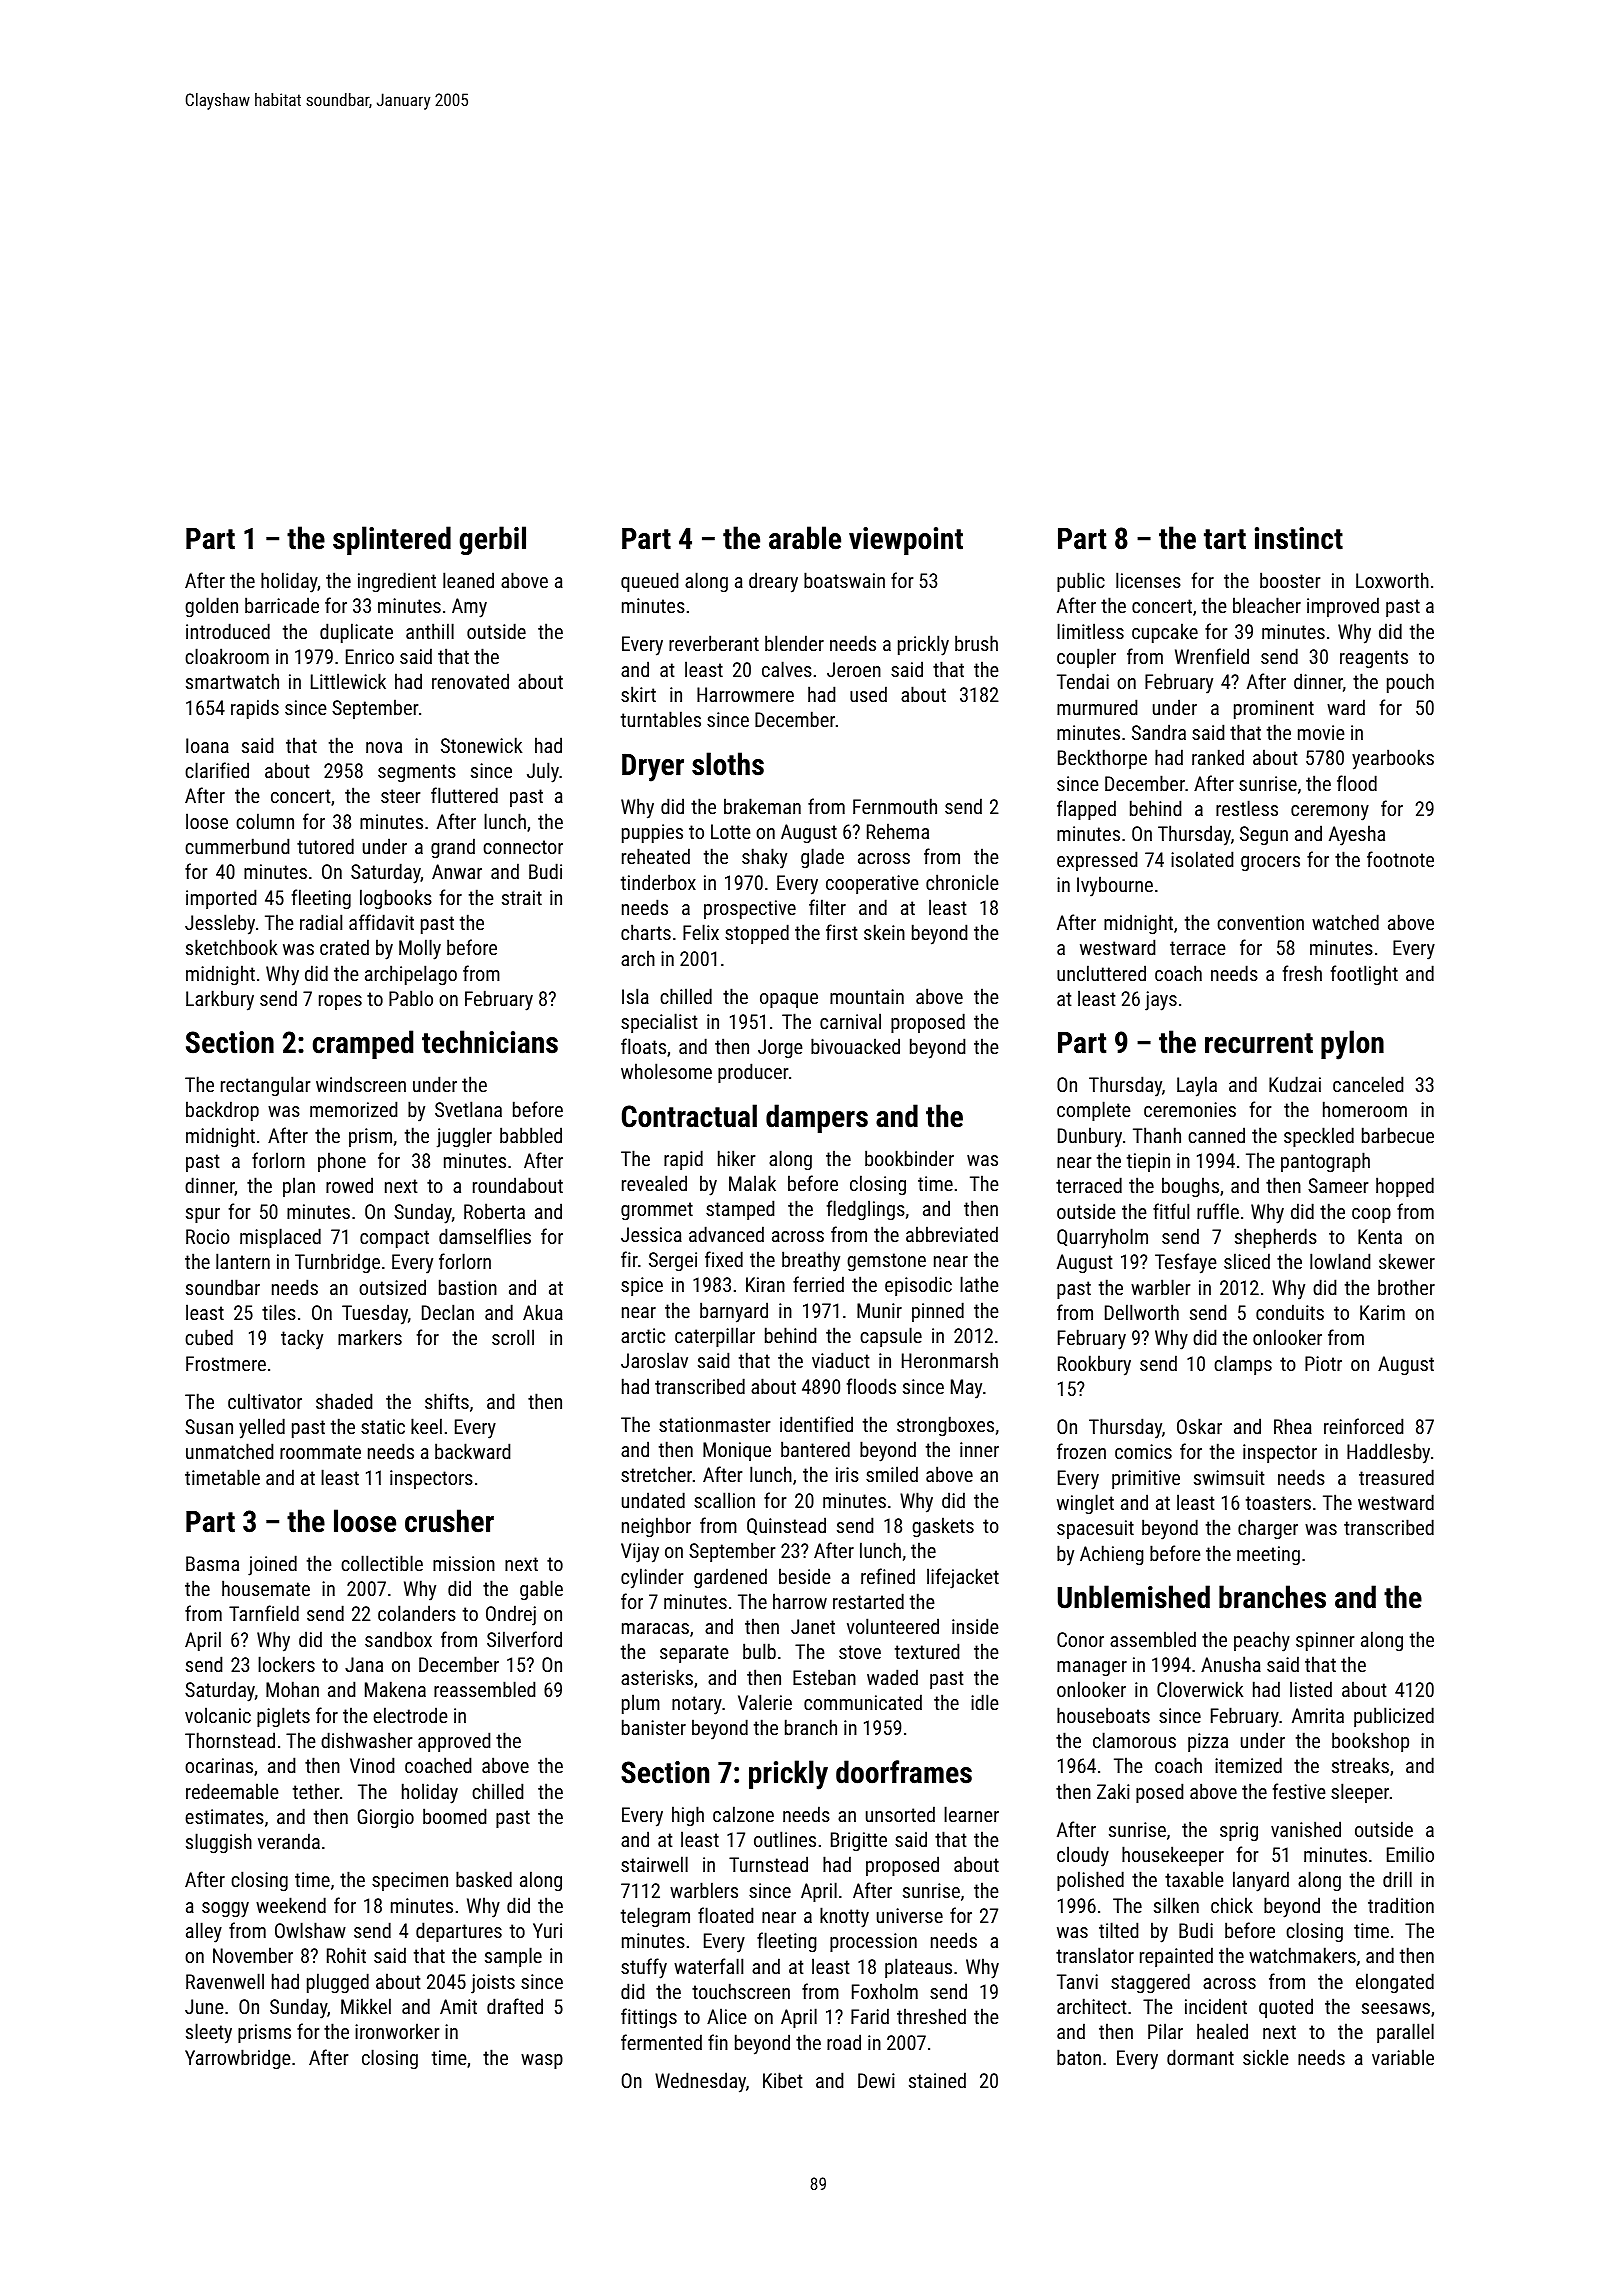 Image resolution: width=1620 pixels, height=2292 pixels. I want to click on rectangular, so click(265, 1086).
